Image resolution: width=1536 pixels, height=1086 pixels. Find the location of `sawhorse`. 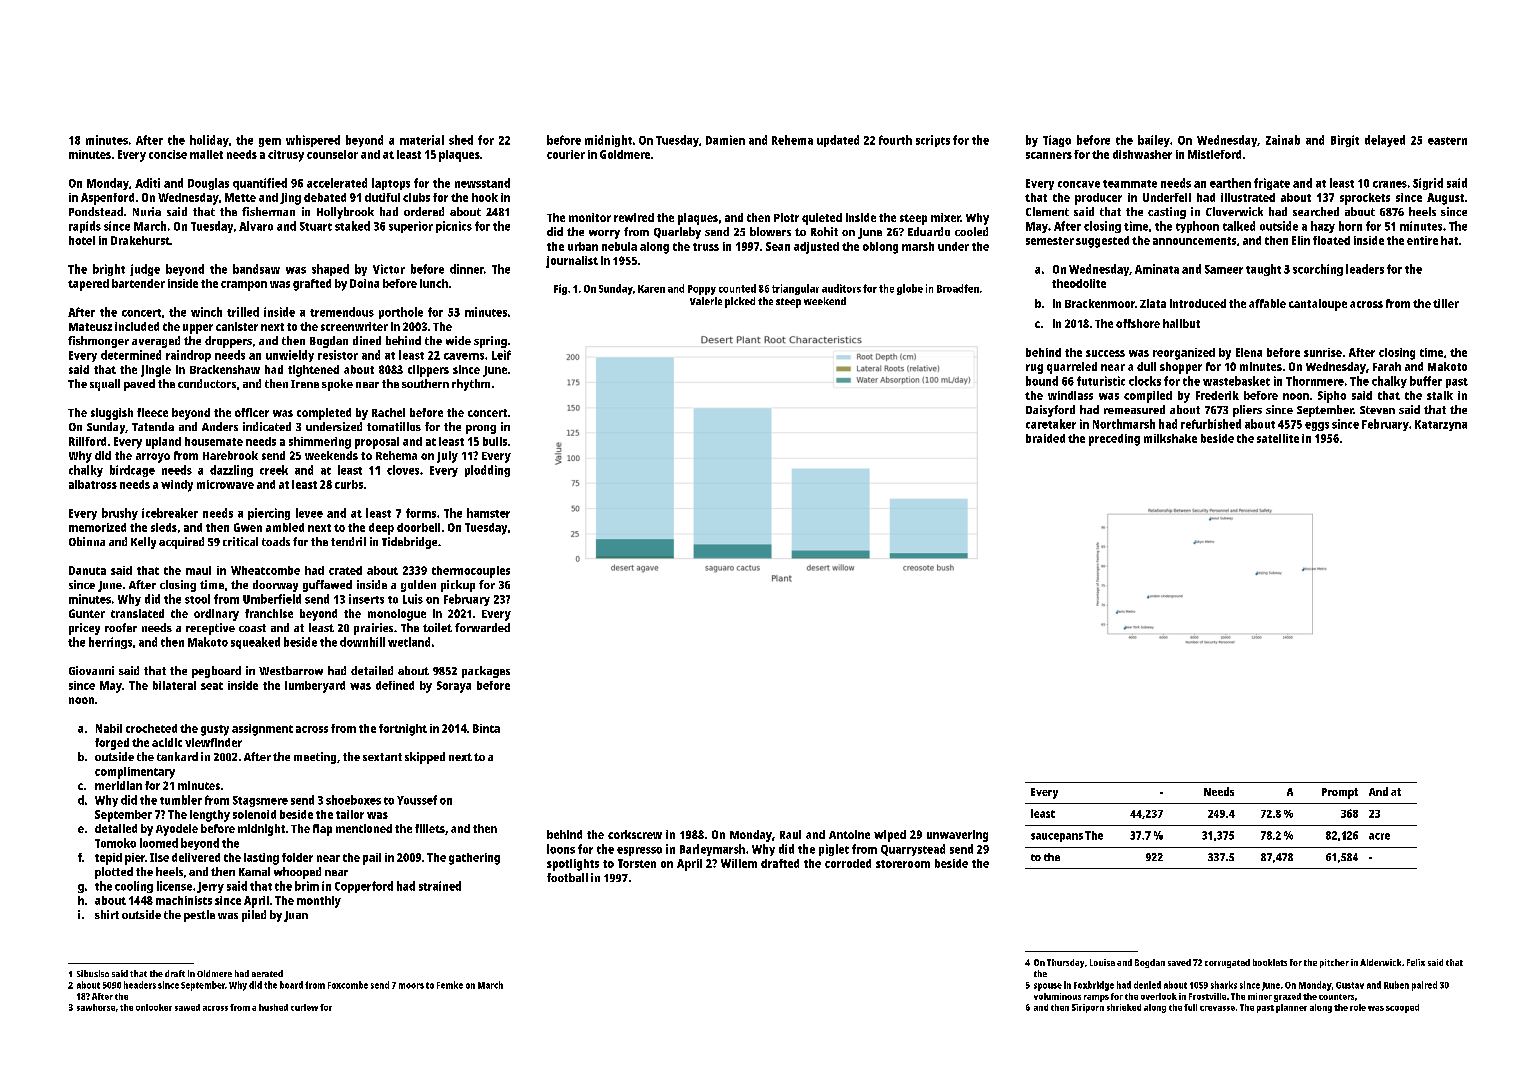

sawhorse is located at coordinates (96, 1007).
